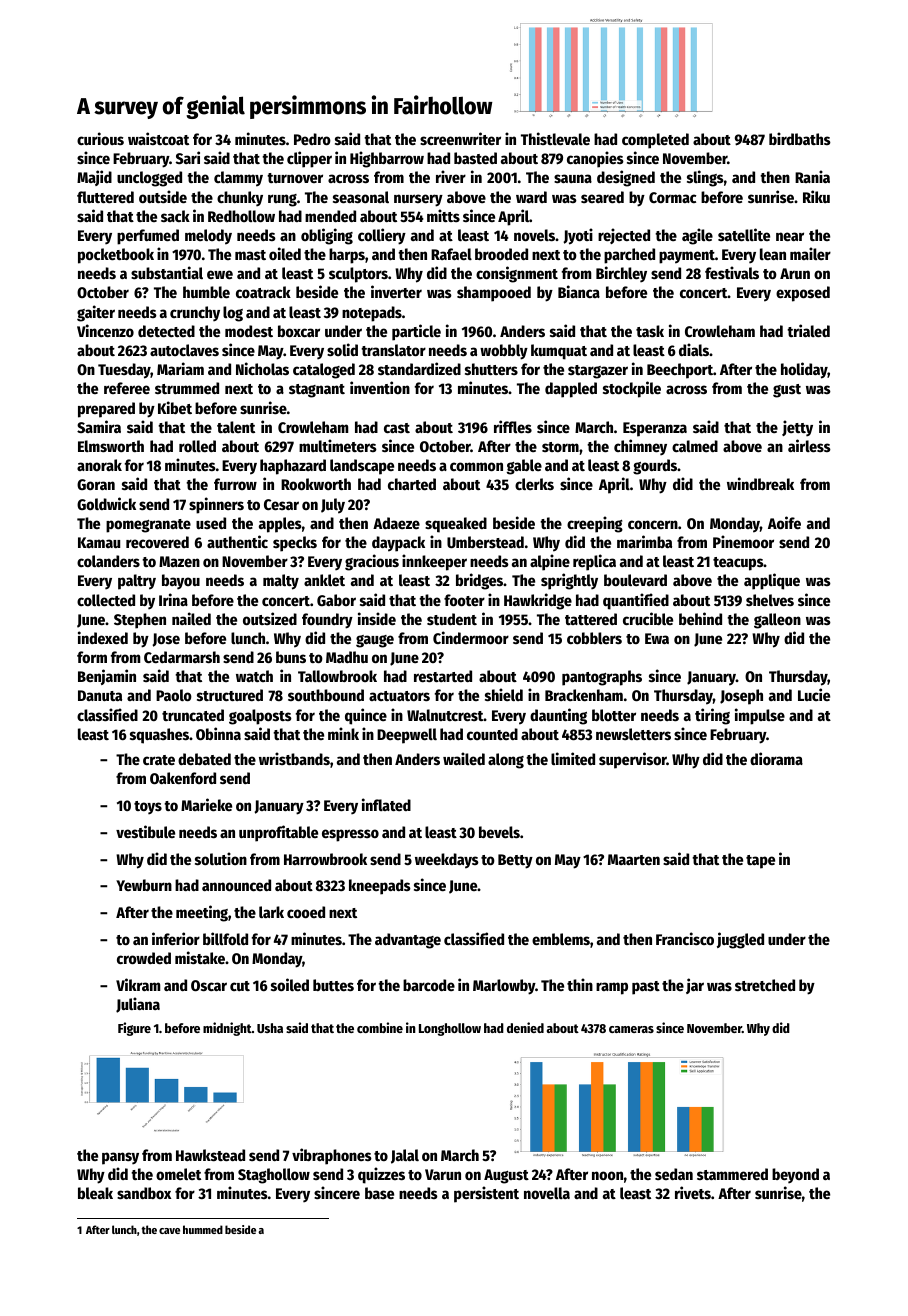  Describe the element at coordinates (379, 1193) in the screenshot. I see `base` at that location.
